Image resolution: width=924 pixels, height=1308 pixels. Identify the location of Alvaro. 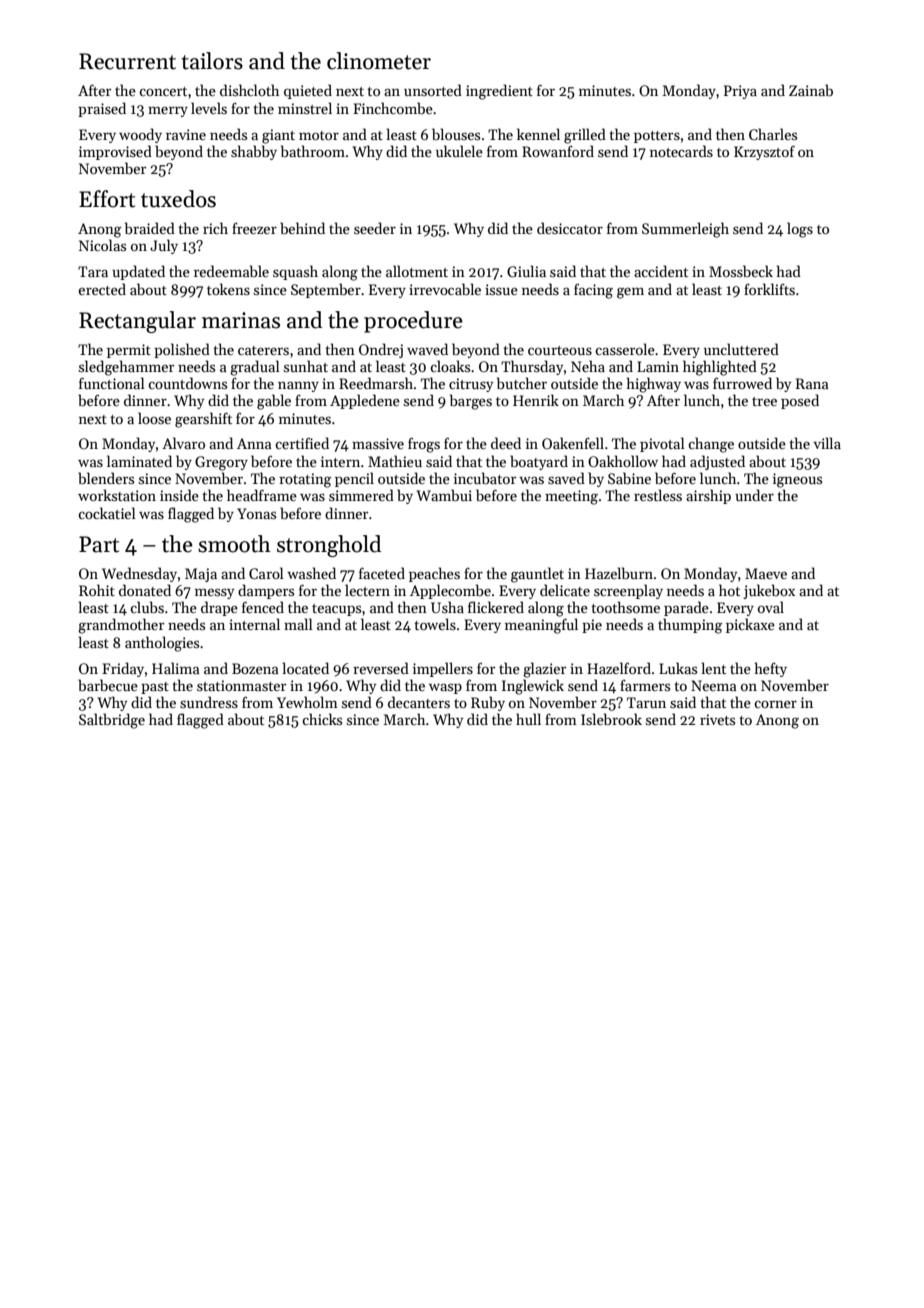
(183, 443).
